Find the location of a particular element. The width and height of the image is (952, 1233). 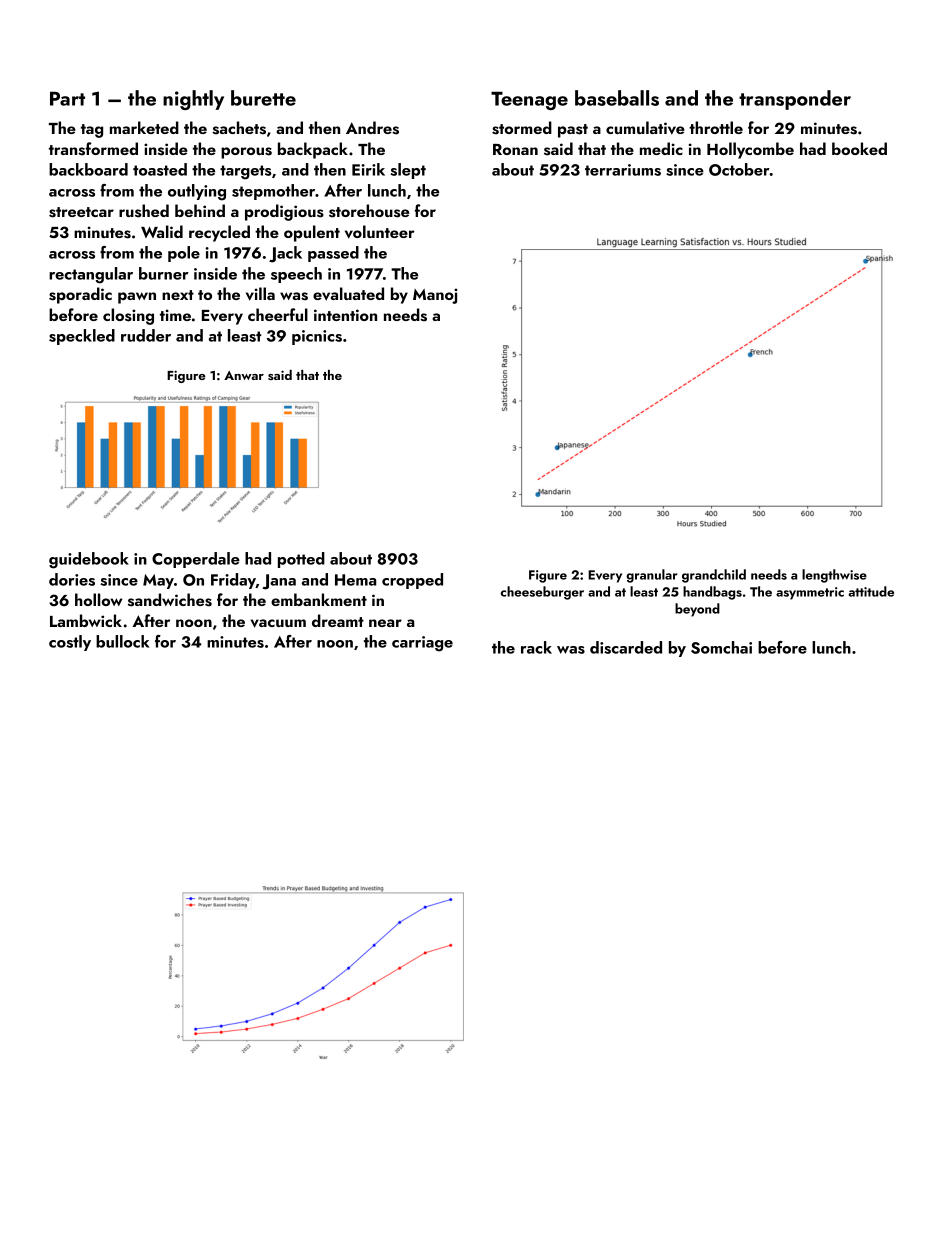

evaluated is located at coordinates (348, 294).
